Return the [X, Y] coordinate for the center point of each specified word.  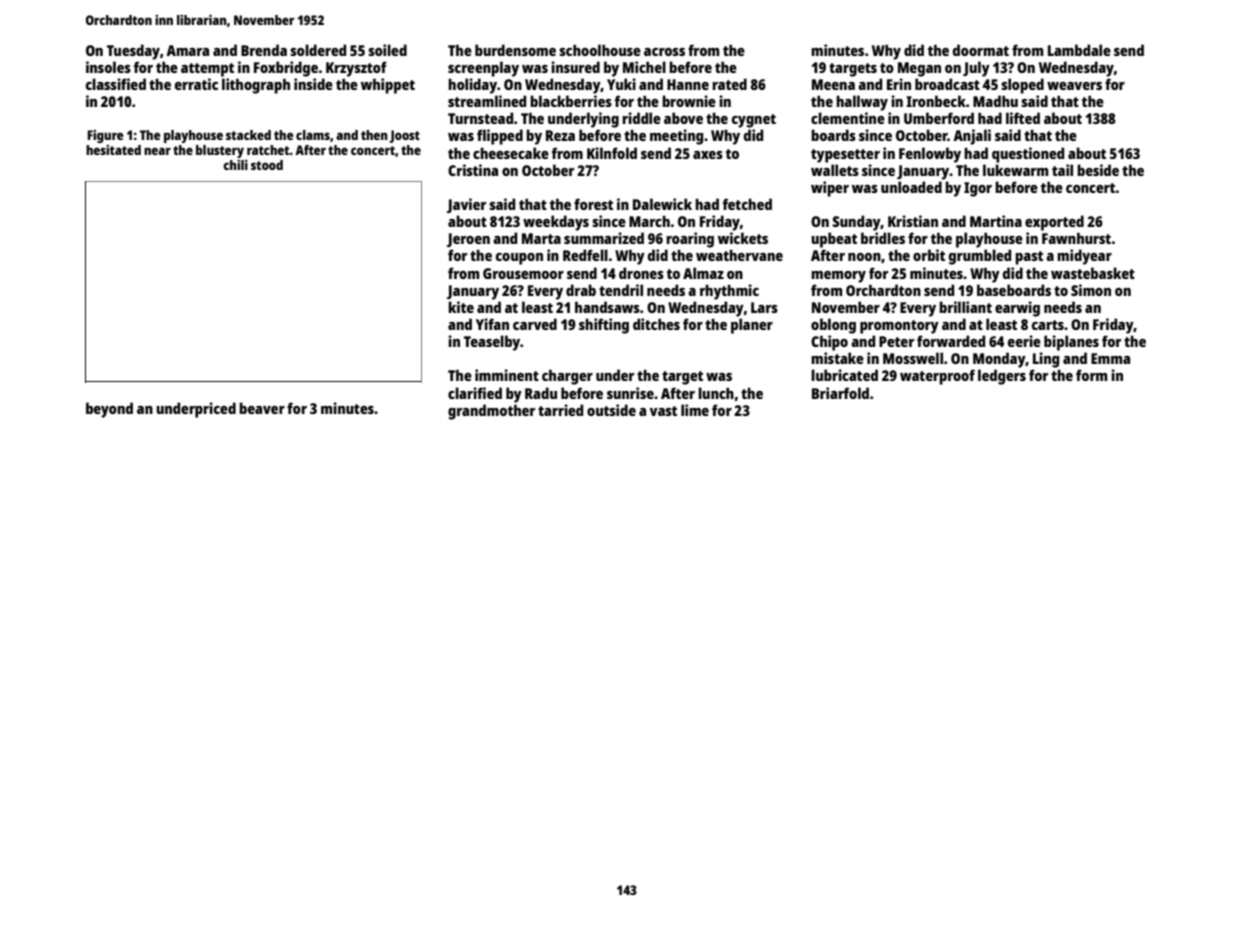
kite [461, 307]
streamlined [487, 101]
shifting [604, 326]
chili [235, 165]
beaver [262, 408]
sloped [1022, 86]
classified [116, 84]
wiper [830, 189]
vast [663, 411]
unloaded [911, 187]
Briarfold [840, 393]
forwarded [951, 341]
